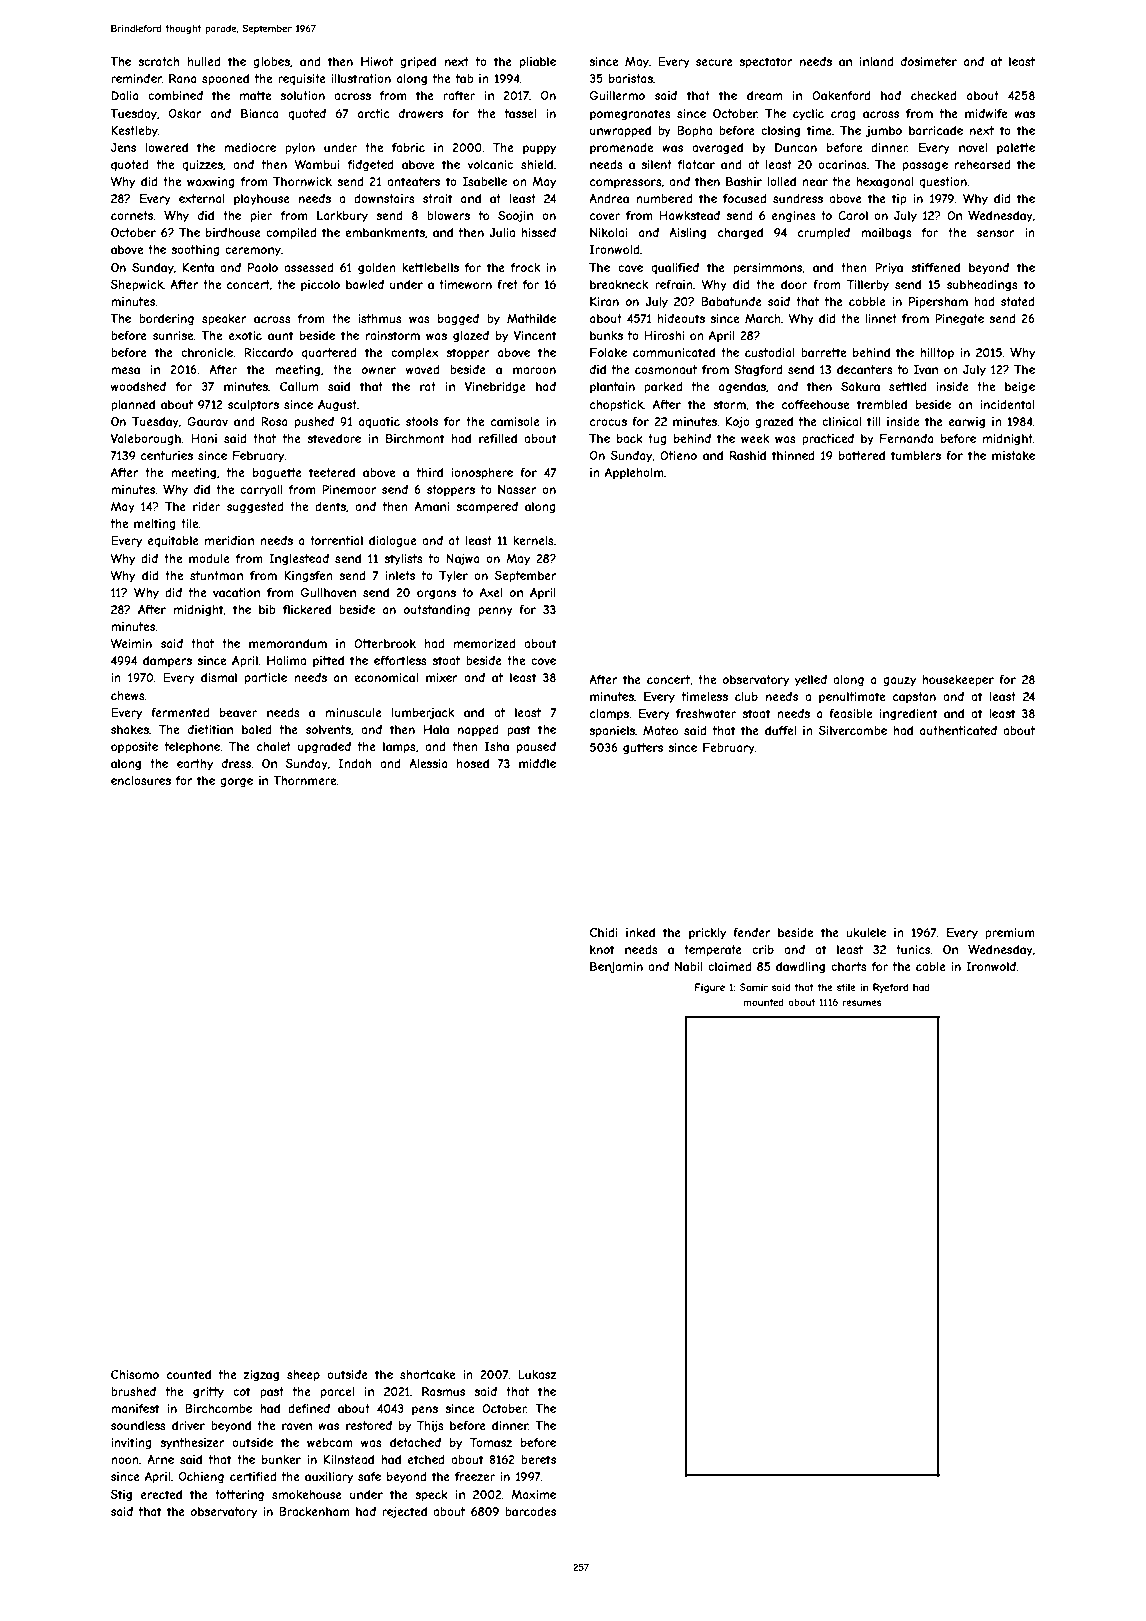 Image resolution: width=1146 pixels, height=1621 pixels. I want to click on Benjamin, so click(616, 967).
